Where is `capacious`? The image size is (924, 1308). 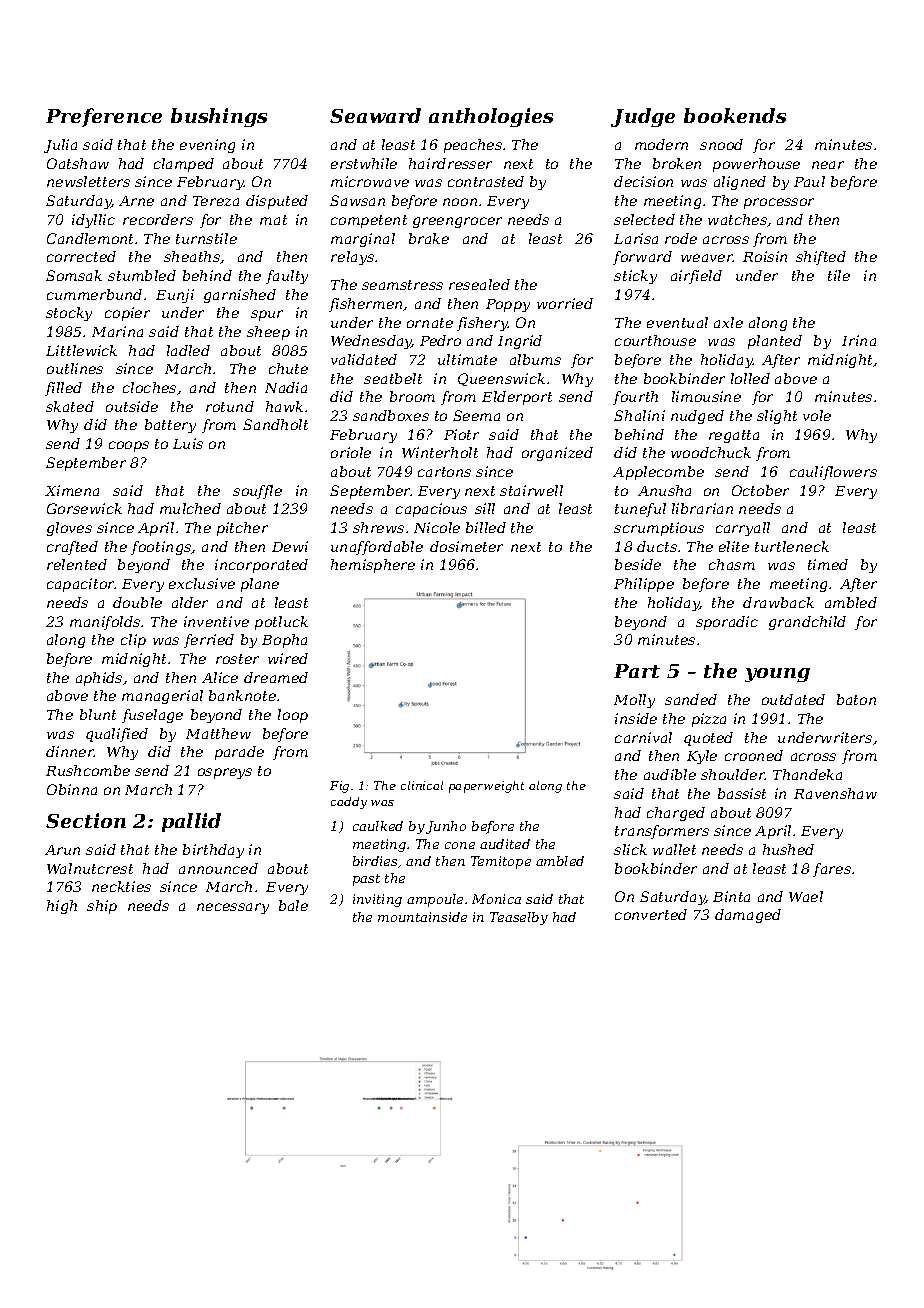
capacious is located at coordinates (431, 510).
